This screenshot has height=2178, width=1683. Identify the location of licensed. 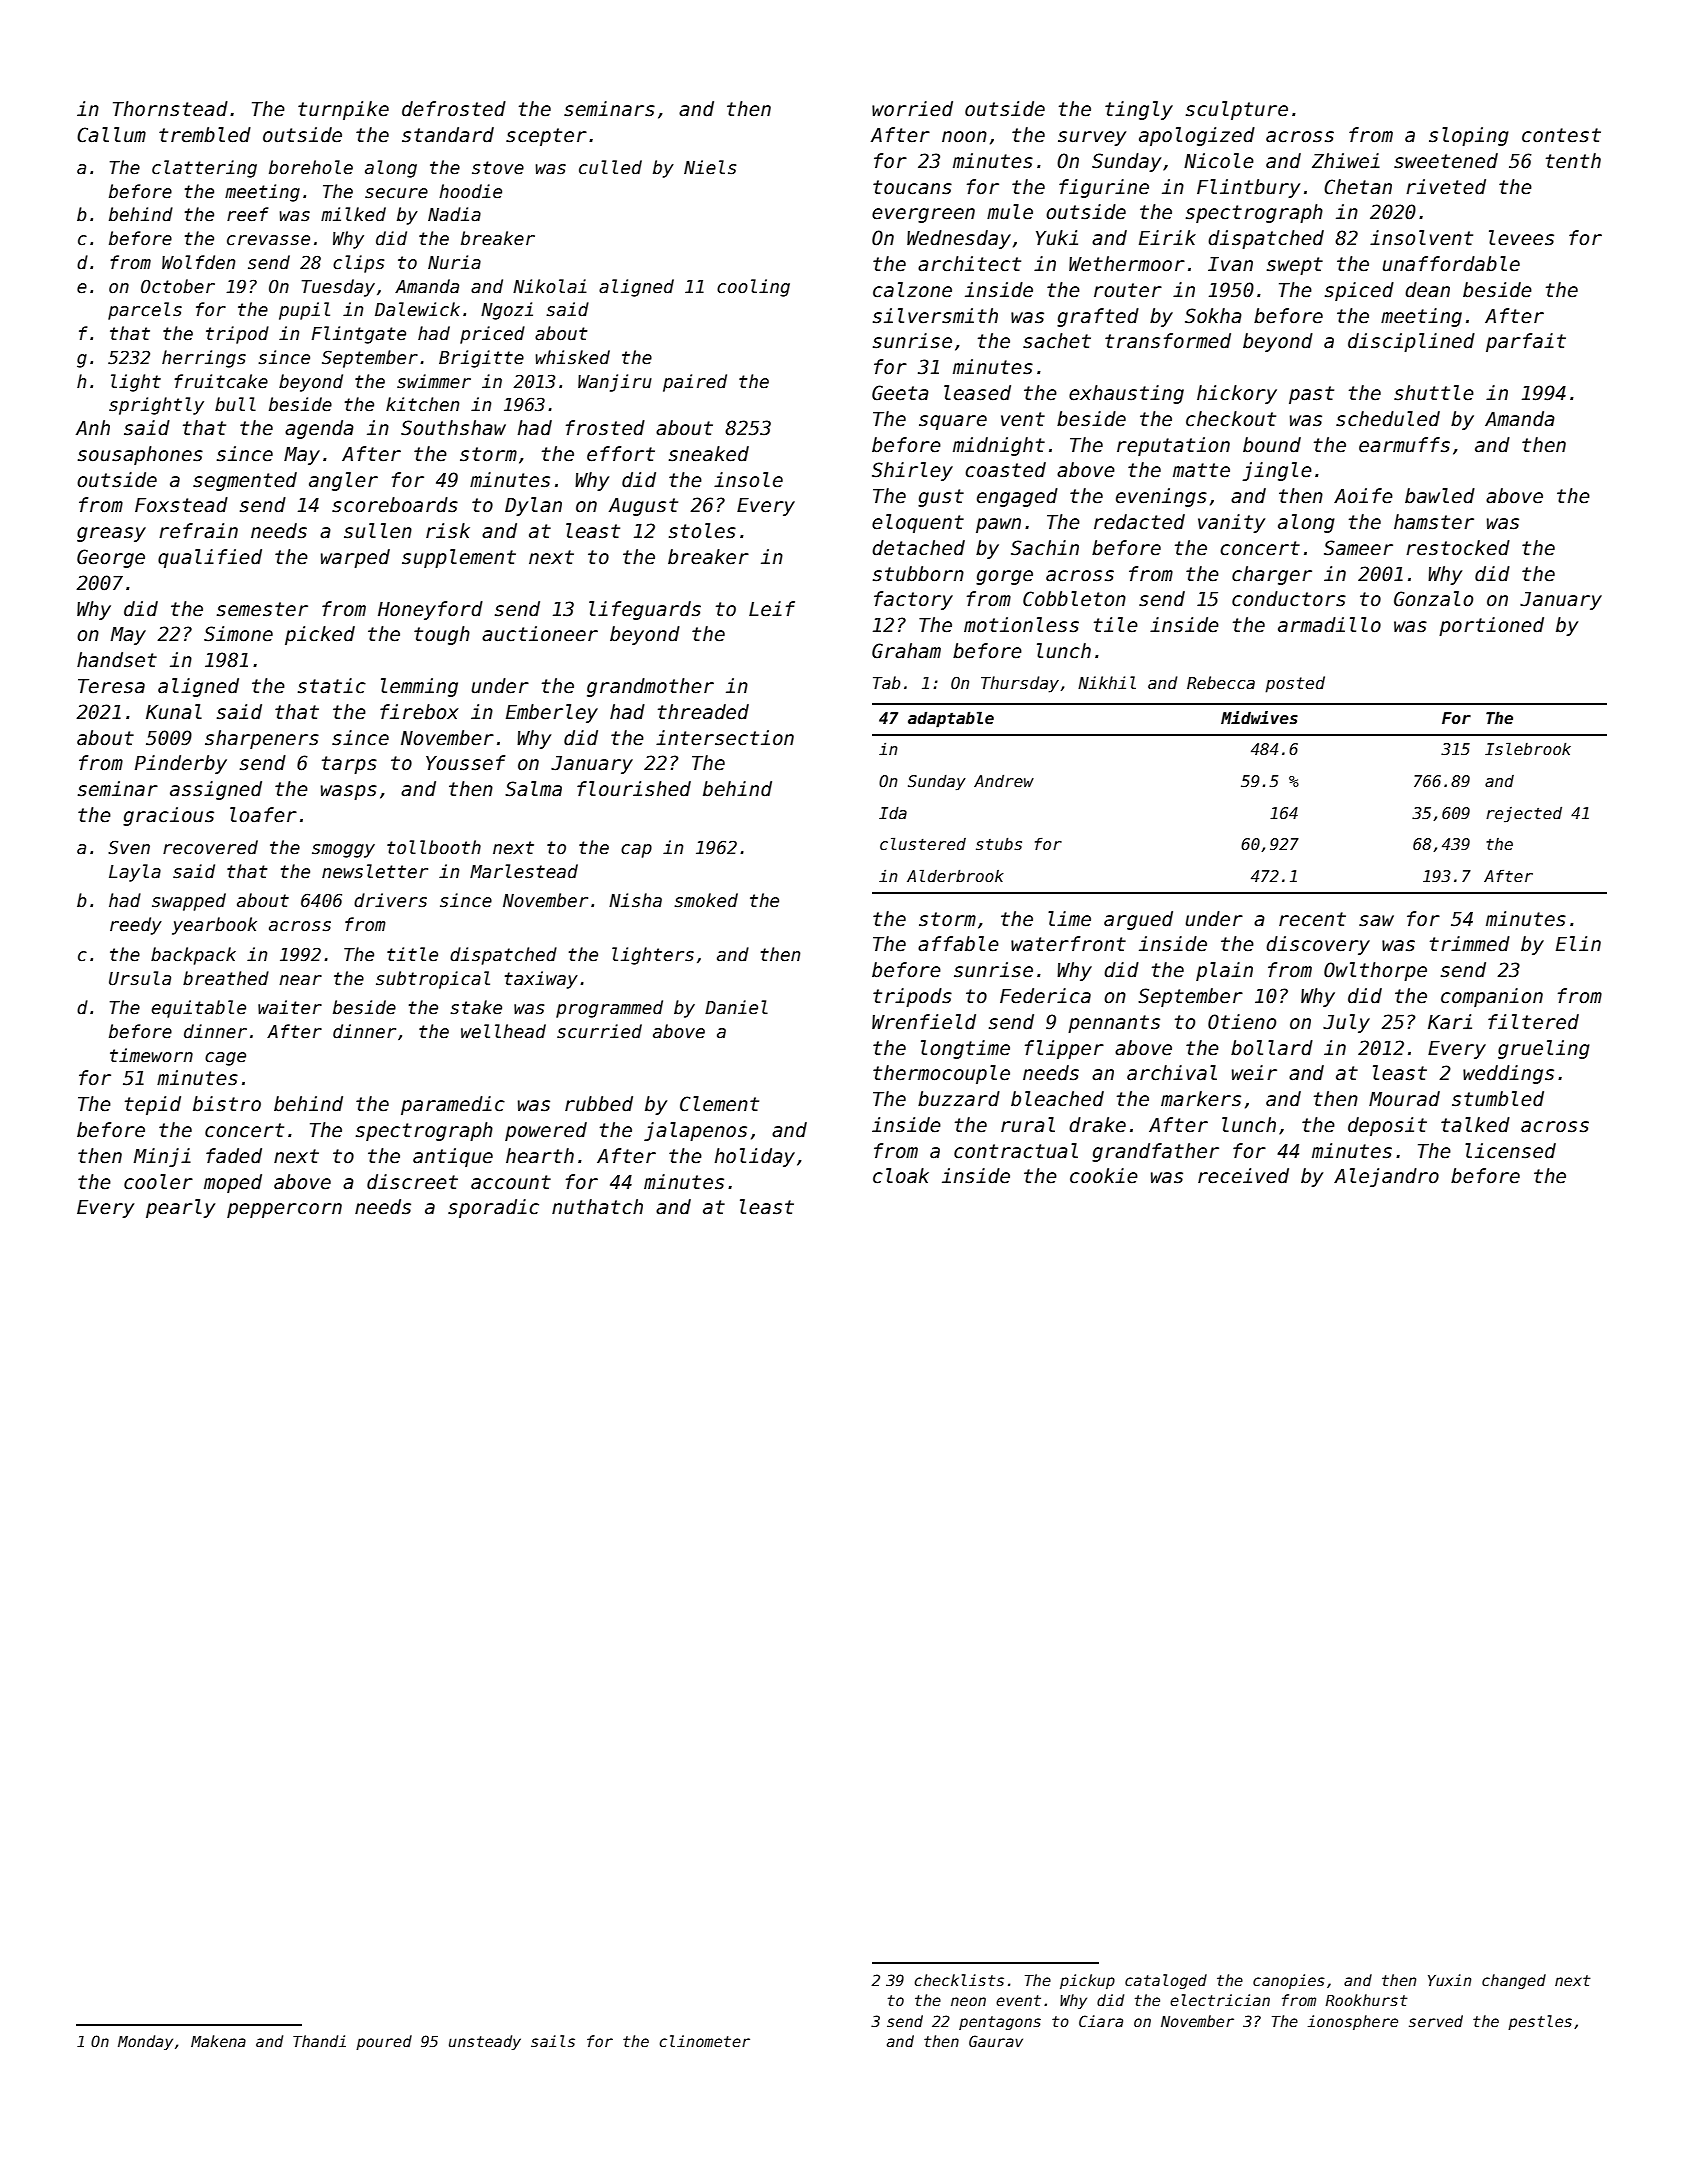
(1510, 1151).
